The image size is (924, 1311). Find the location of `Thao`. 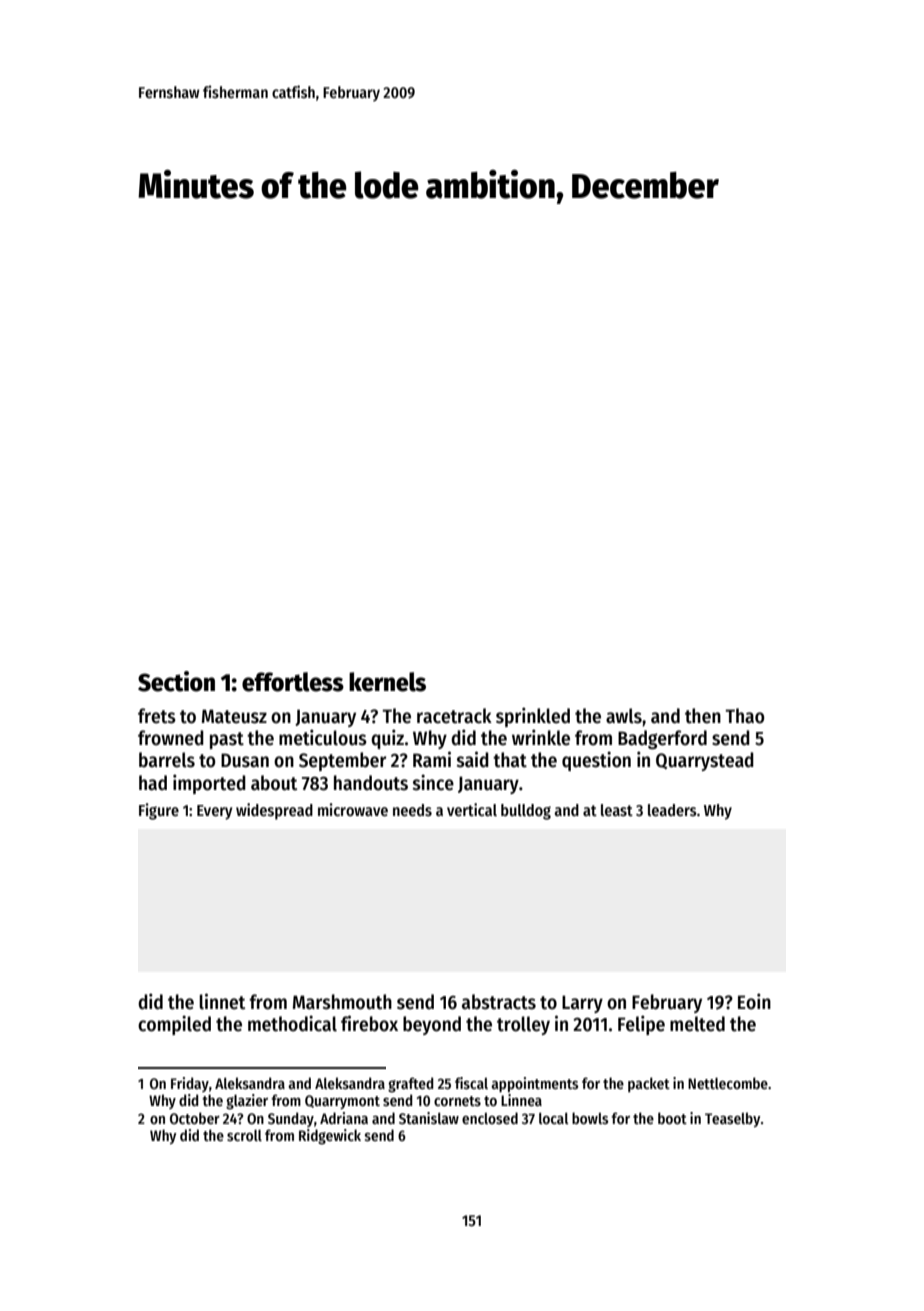

Thao is located at coordinates (744, 716).
